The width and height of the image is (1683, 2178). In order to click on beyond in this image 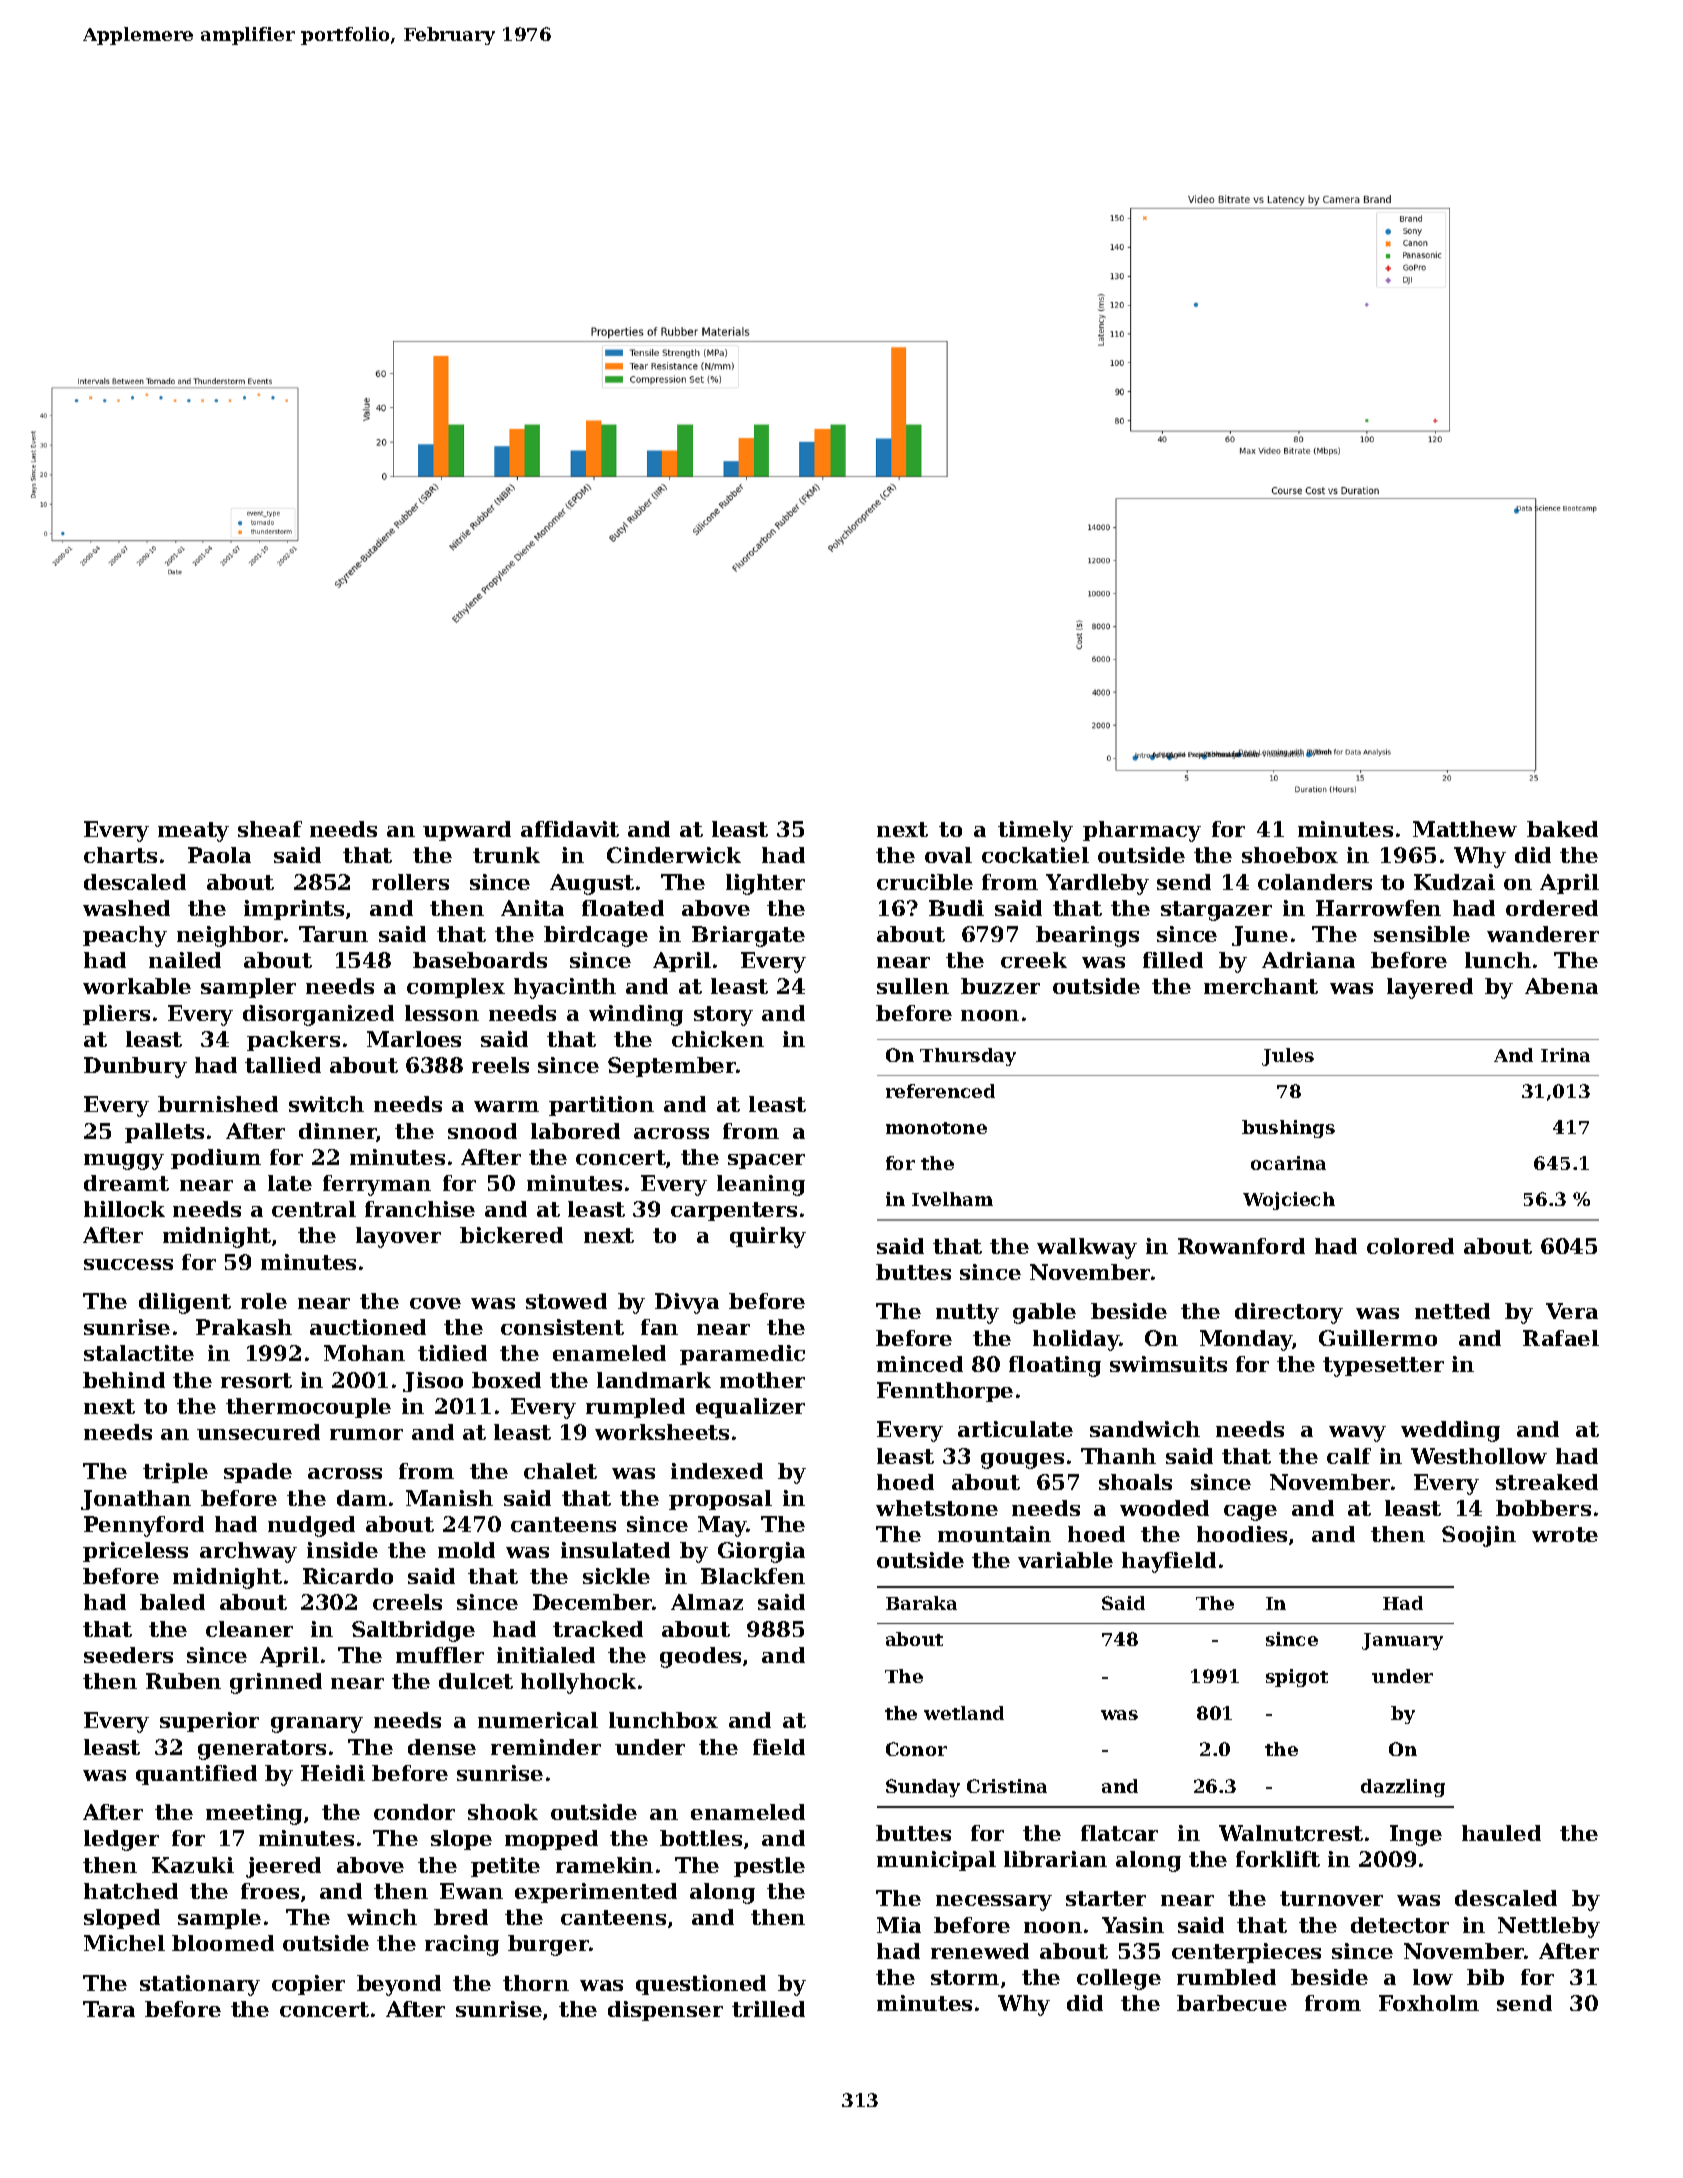, I will do `click(399, 1985)`.
